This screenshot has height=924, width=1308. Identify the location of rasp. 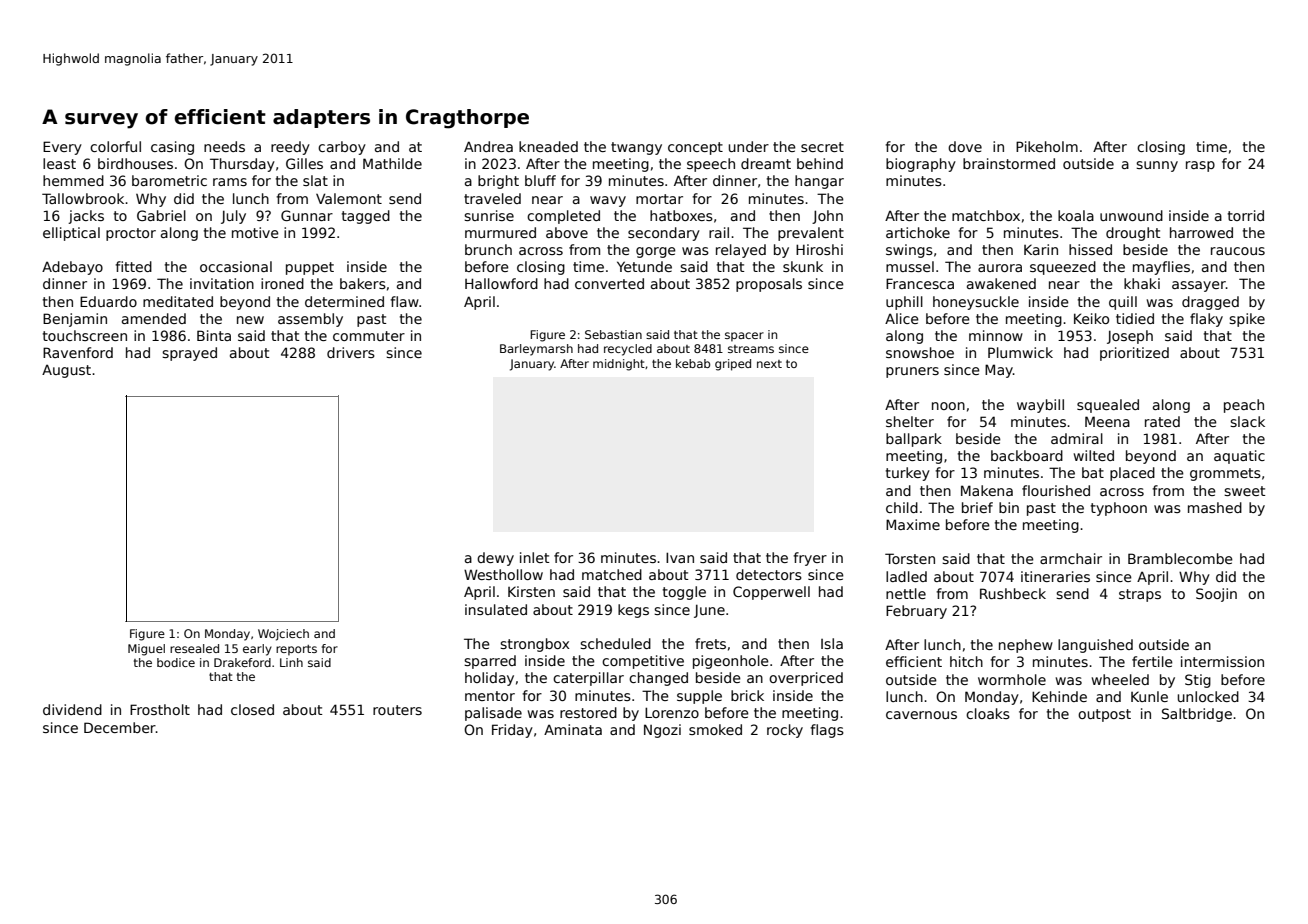
(1200, 166).
